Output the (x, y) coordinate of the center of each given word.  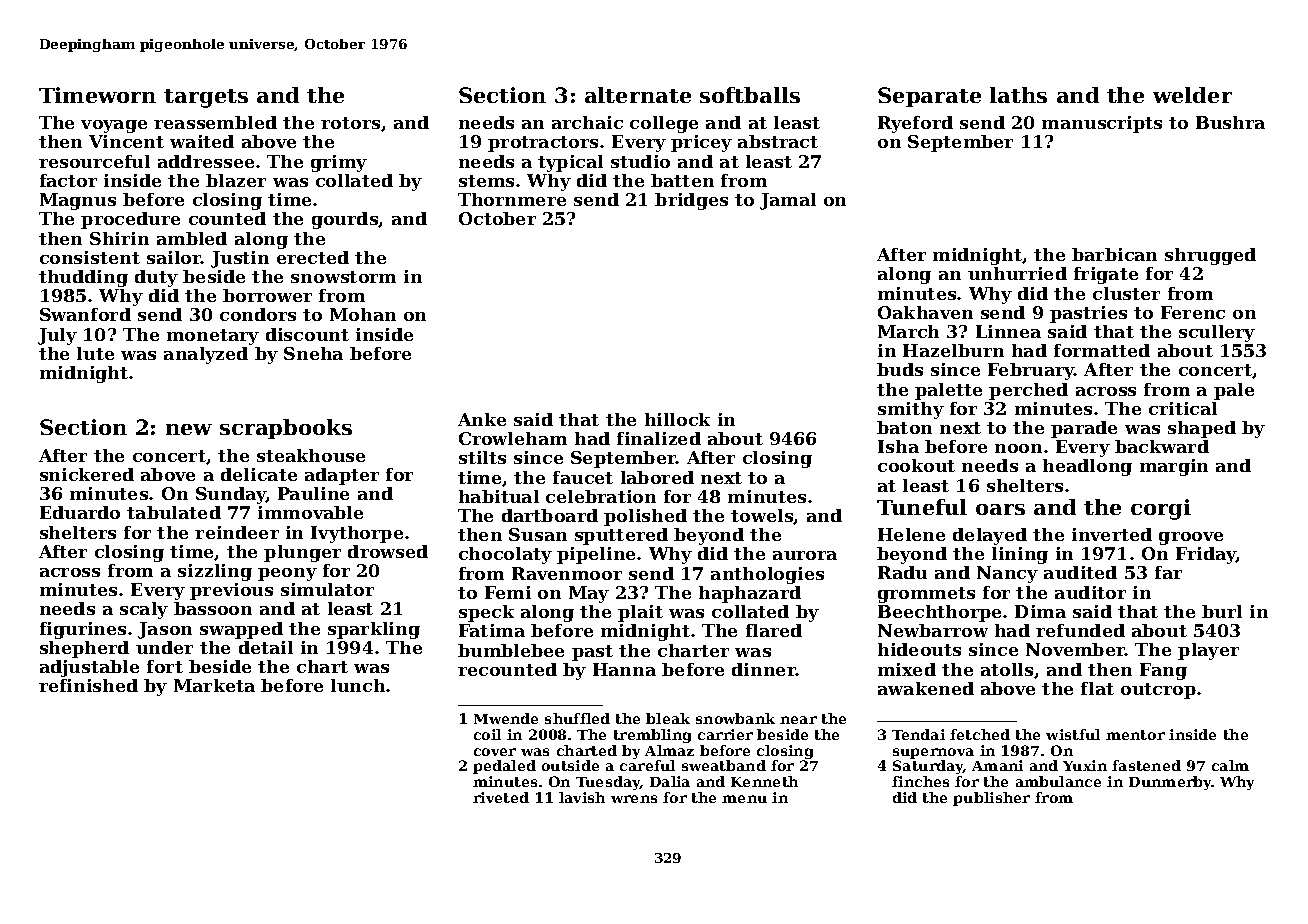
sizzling (215, 572)
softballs (750, 95)
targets (206, 98)
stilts (482, 457)
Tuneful (922, 507)
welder (1192, 95)
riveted (501, 797)
